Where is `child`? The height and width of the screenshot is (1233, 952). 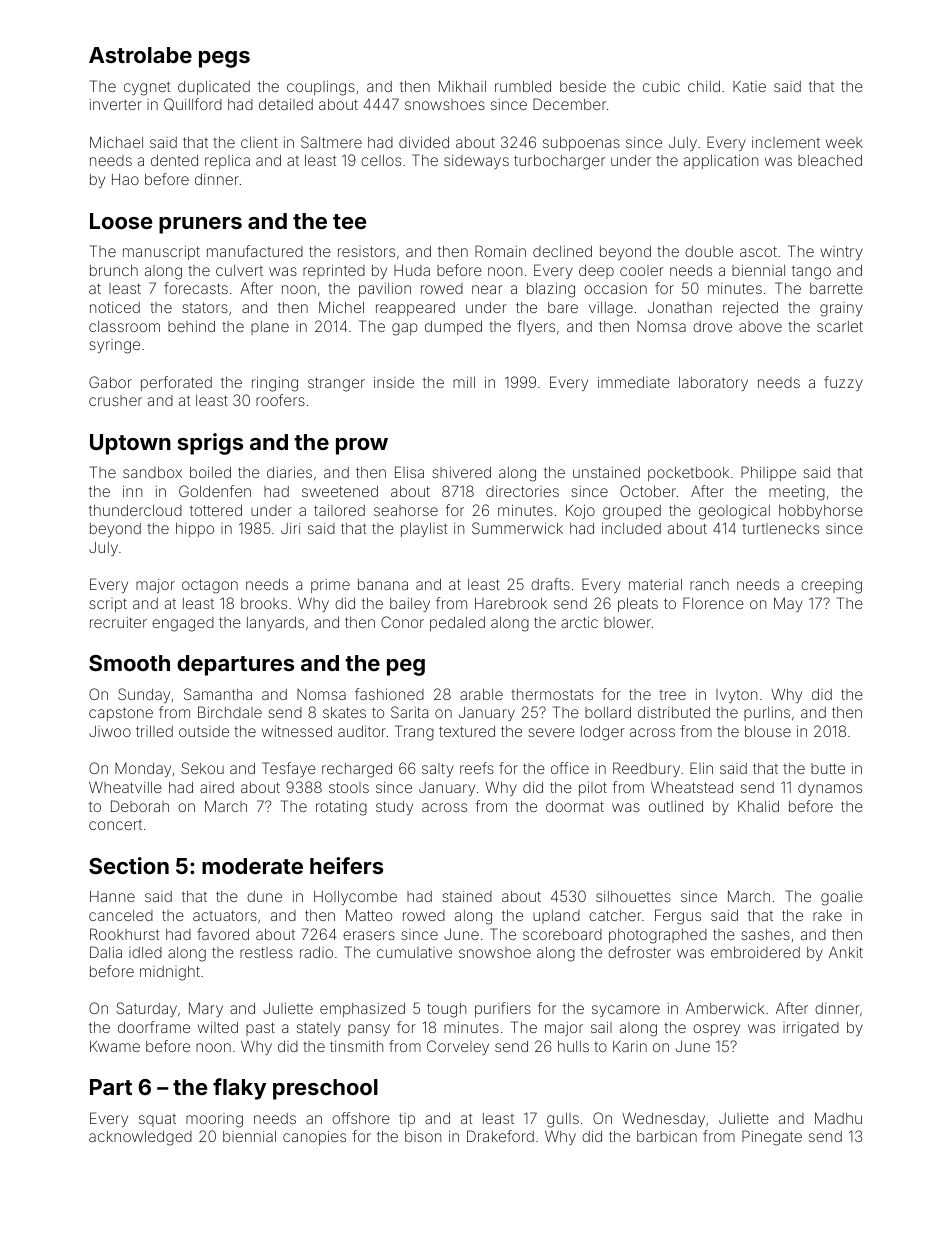 child is located at coordinates (704, 86).
